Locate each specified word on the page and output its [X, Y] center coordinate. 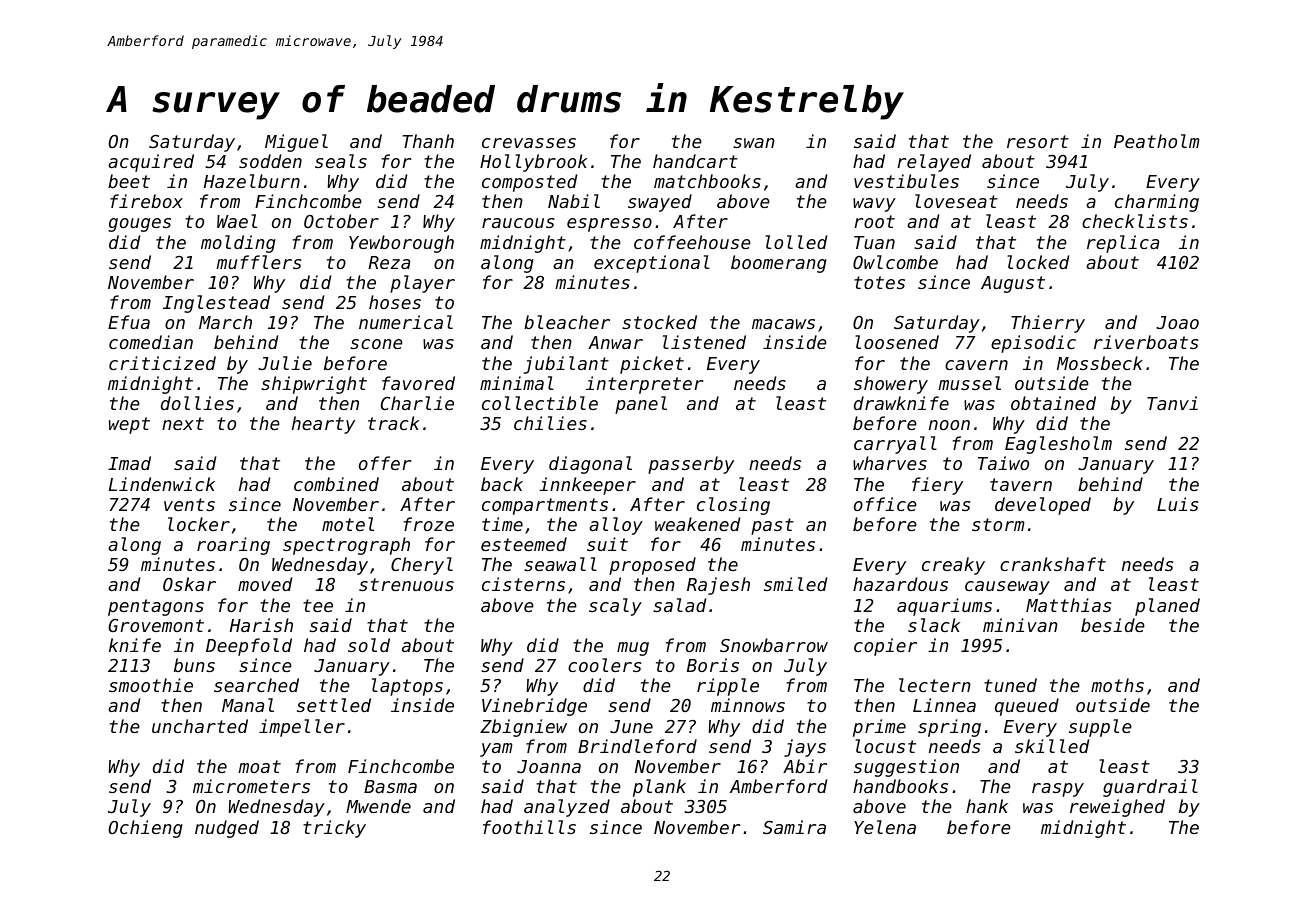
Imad [129, 463]
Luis [1177, 504]
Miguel [296, 143]
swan [754, 143]
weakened [697, 524]
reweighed [1117, 808]
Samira [794, 827]
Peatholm [1156, 141]
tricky [334, 829]
